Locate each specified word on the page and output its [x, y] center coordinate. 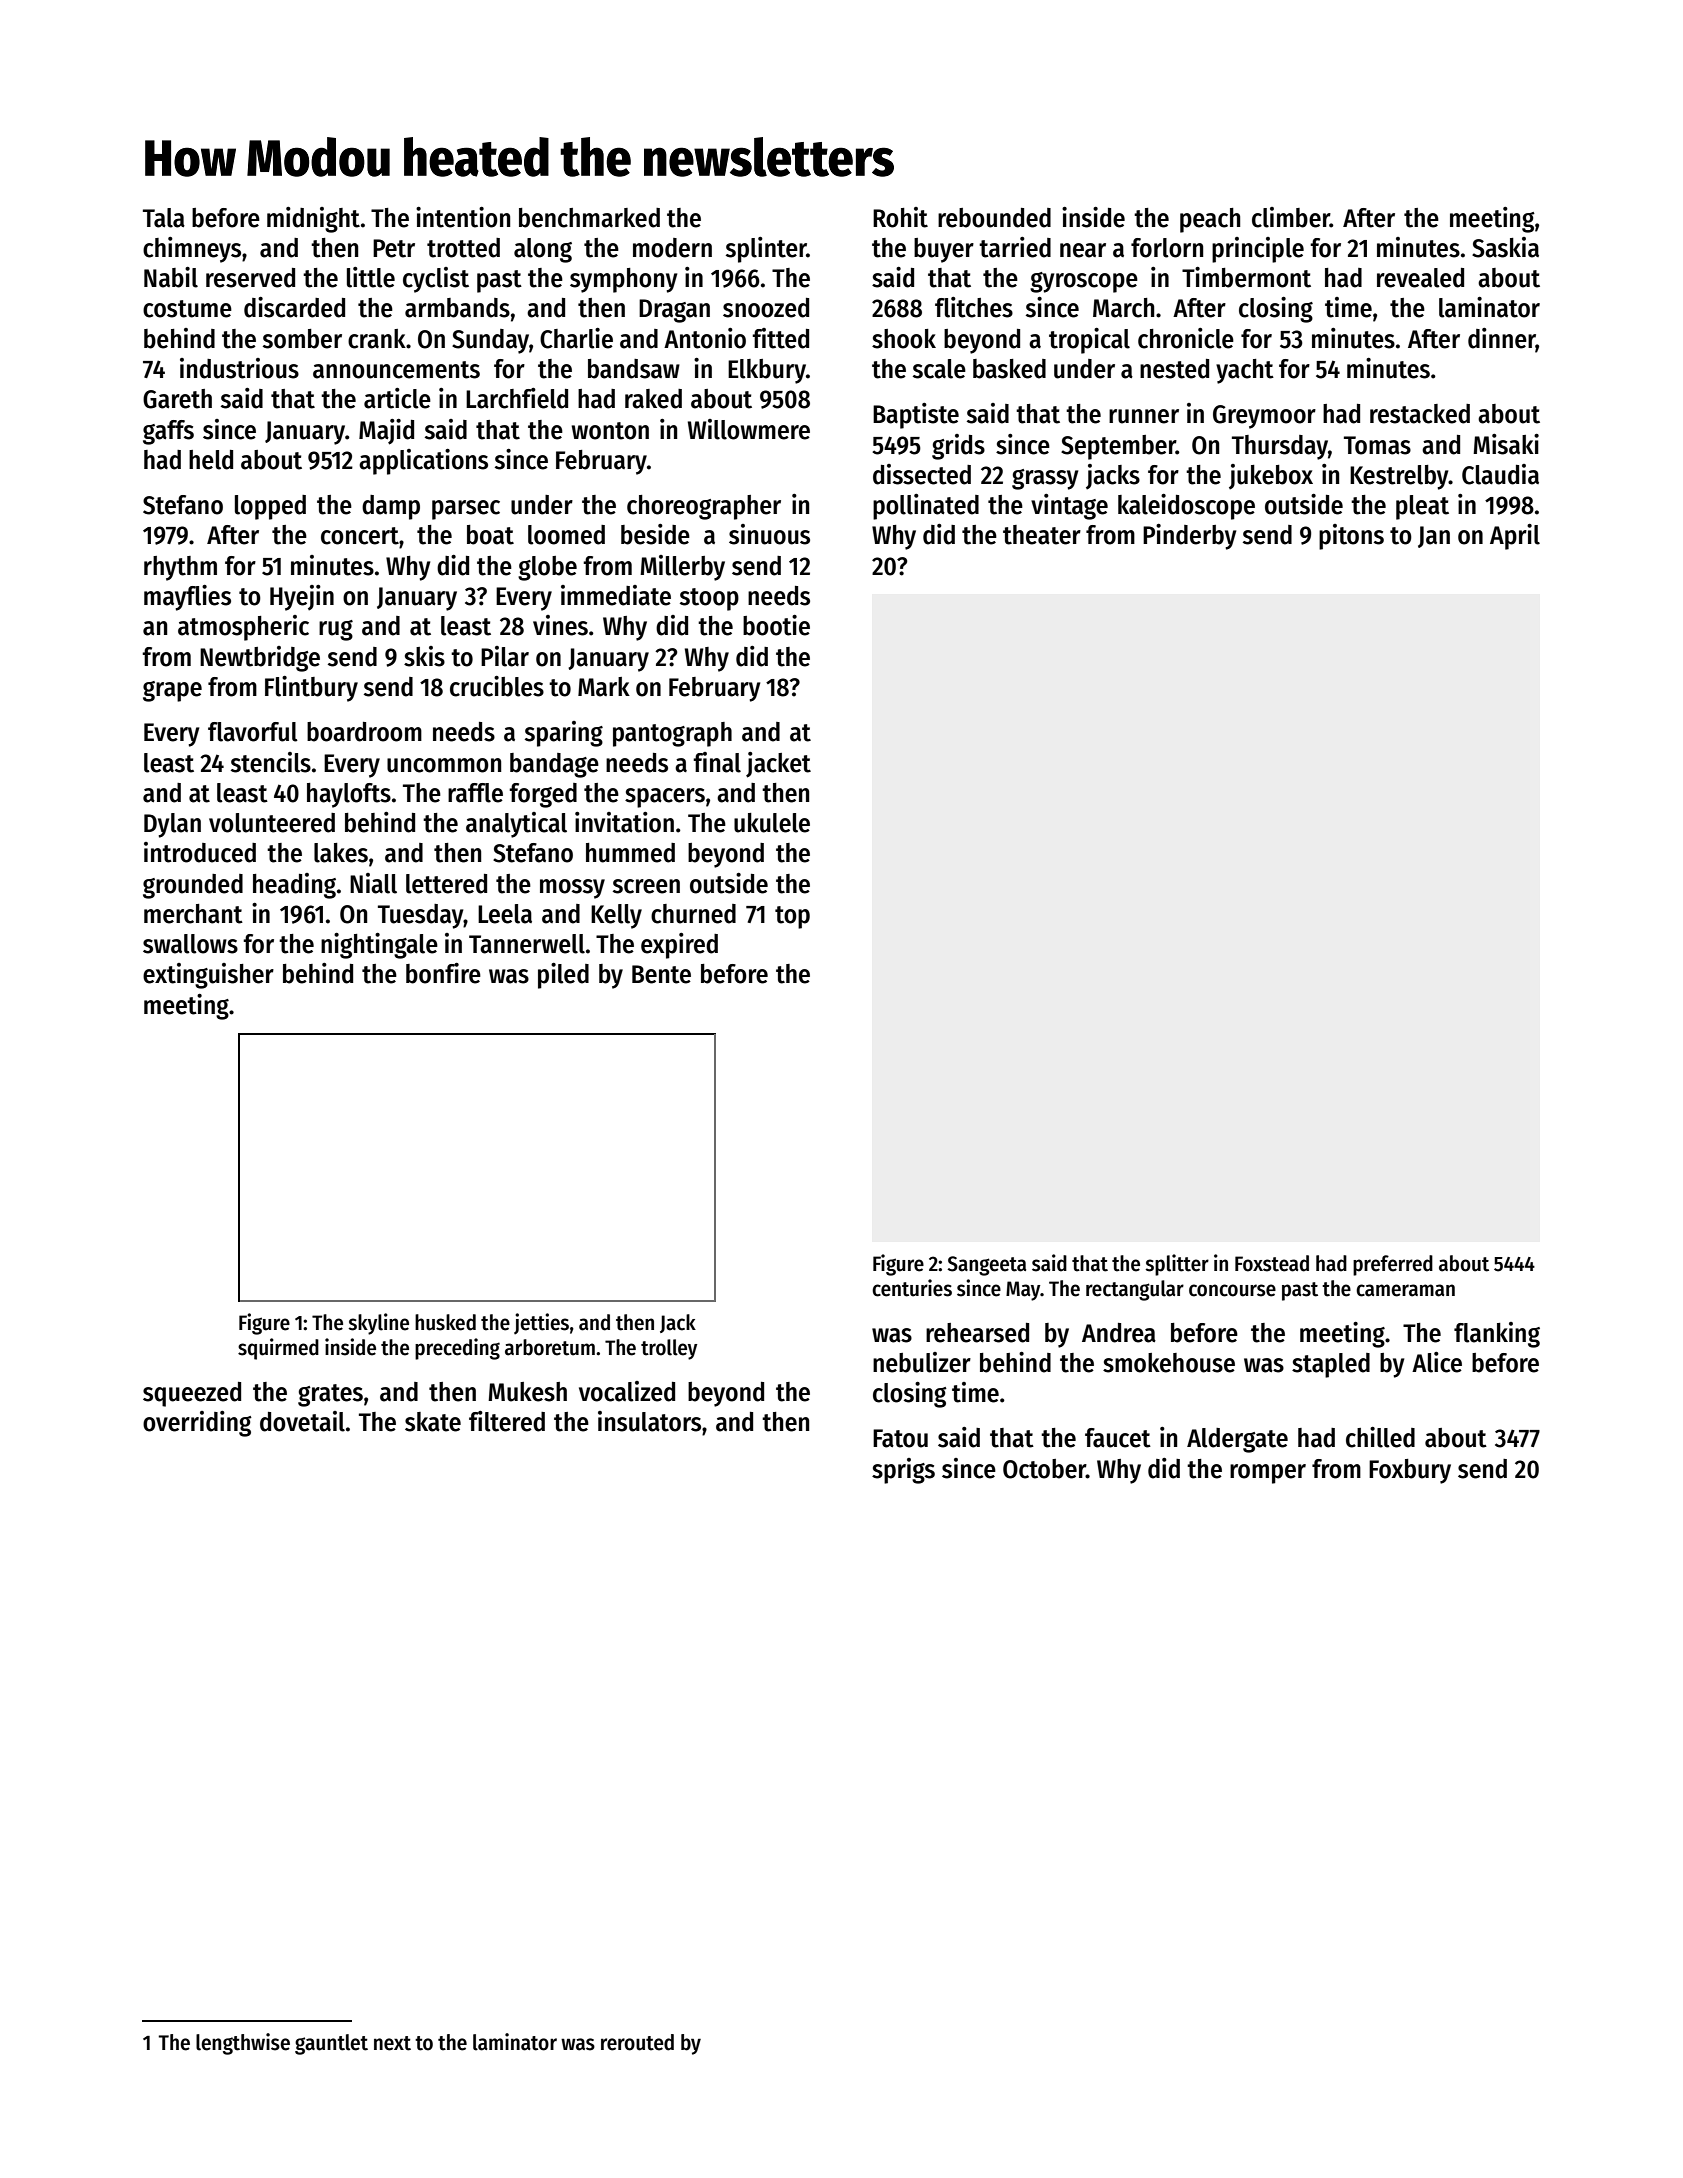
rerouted [637, 2042]
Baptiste [916, 416]
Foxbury [1410, 1471]
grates [330, 1395]
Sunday [490, 341]
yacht [1245, 371]
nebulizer [922, 1362]
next [392, 2043]
